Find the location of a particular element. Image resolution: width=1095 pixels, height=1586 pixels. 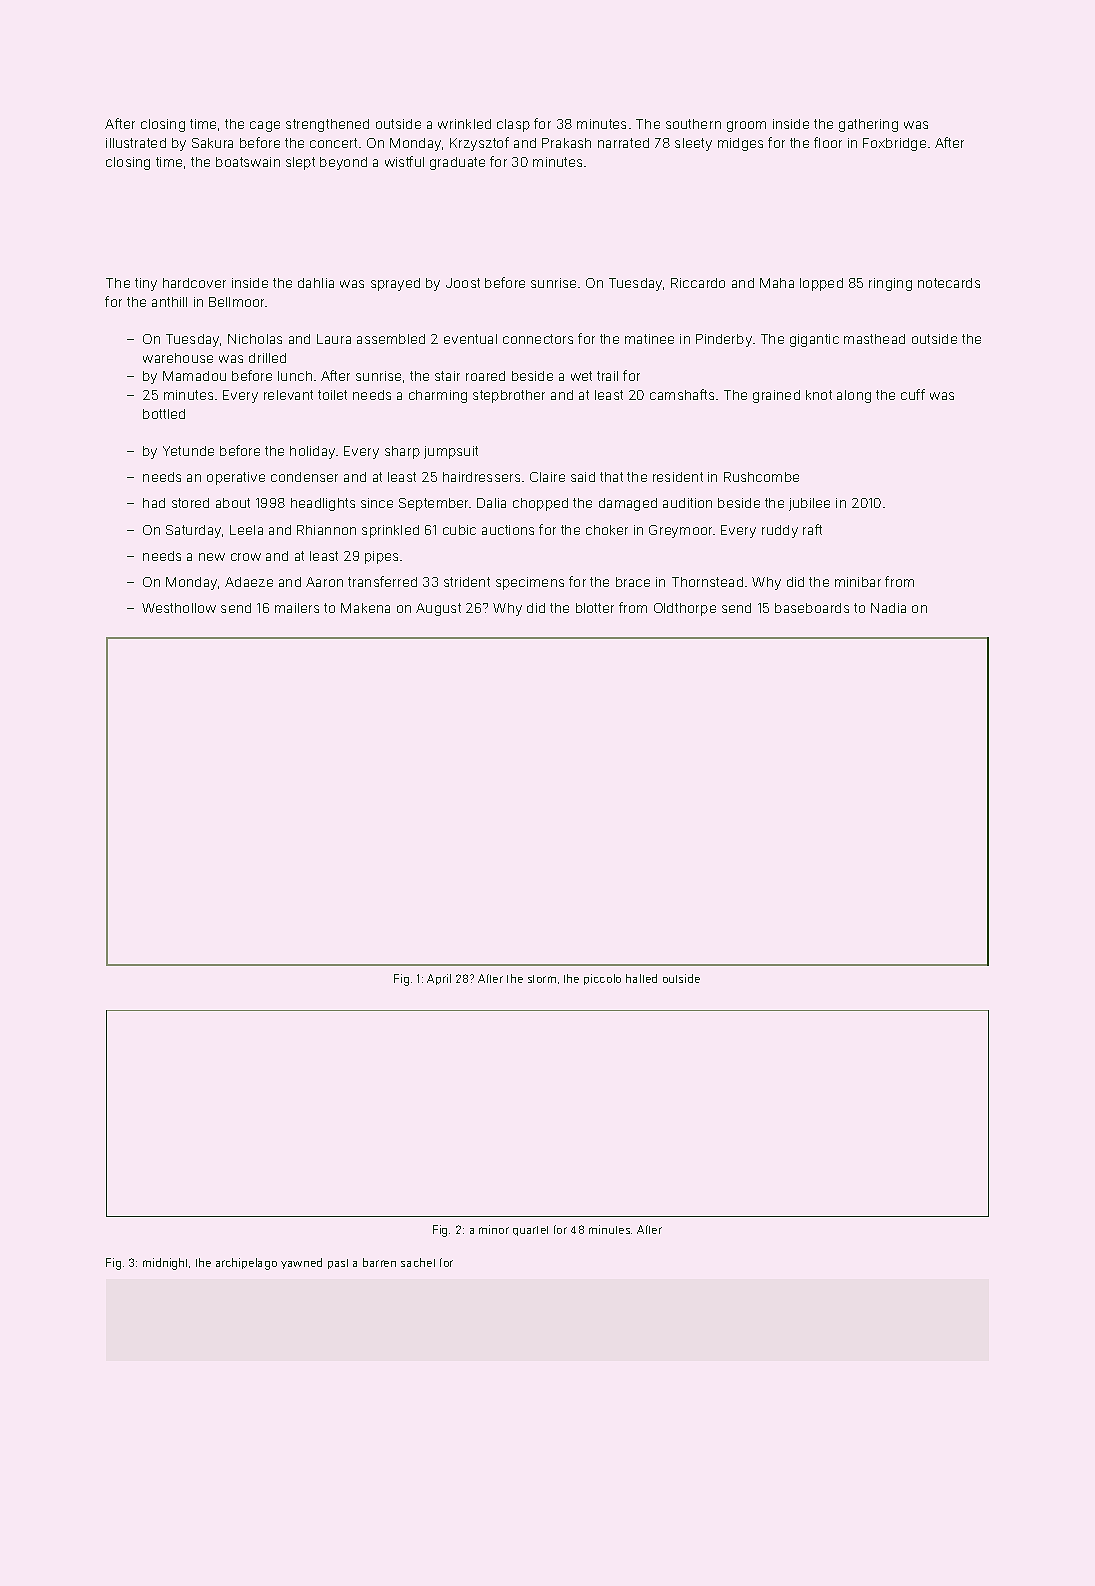

April is located at coordinates (439, 979).
